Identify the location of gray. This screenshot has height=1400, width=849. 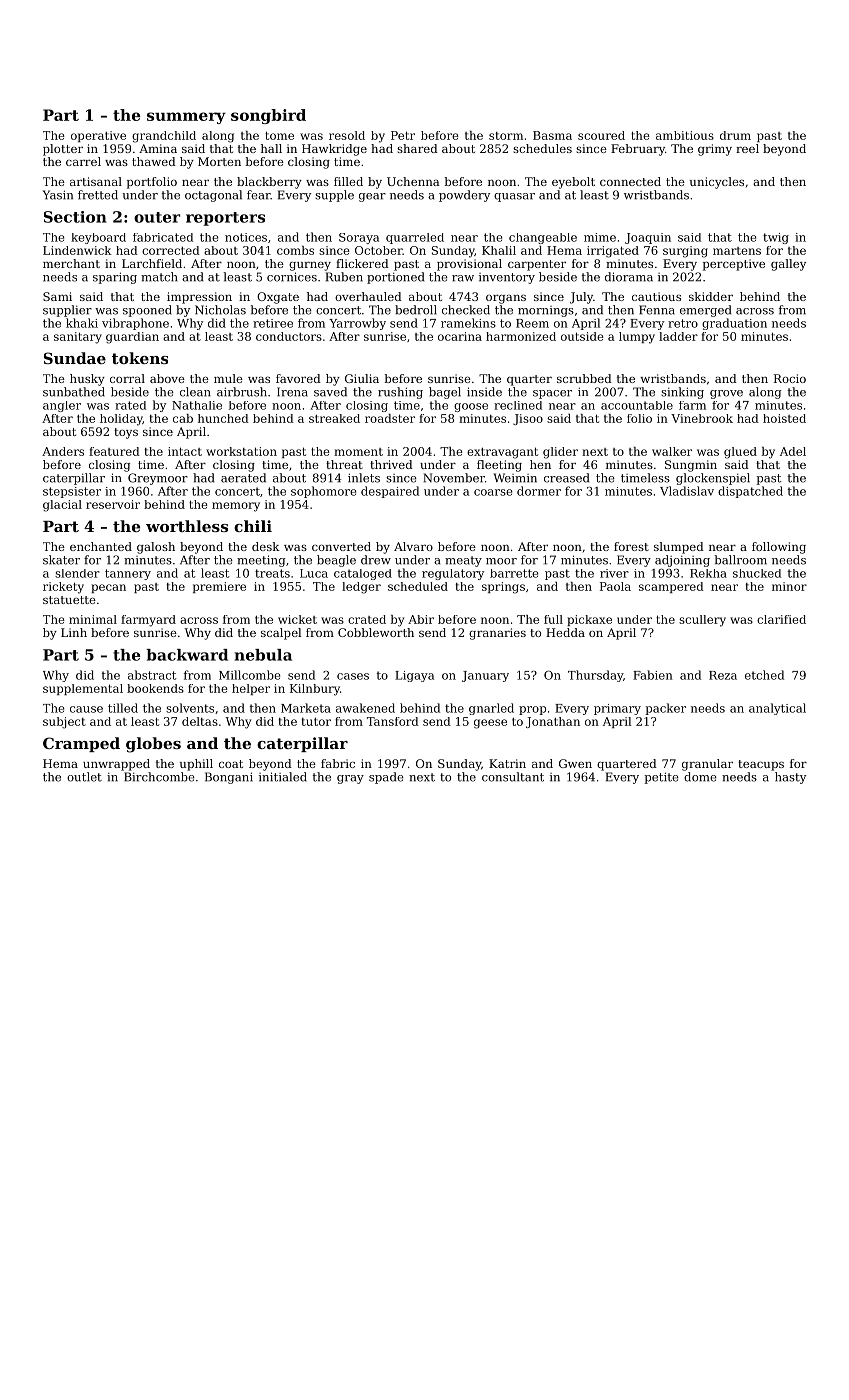
(350, 779).
